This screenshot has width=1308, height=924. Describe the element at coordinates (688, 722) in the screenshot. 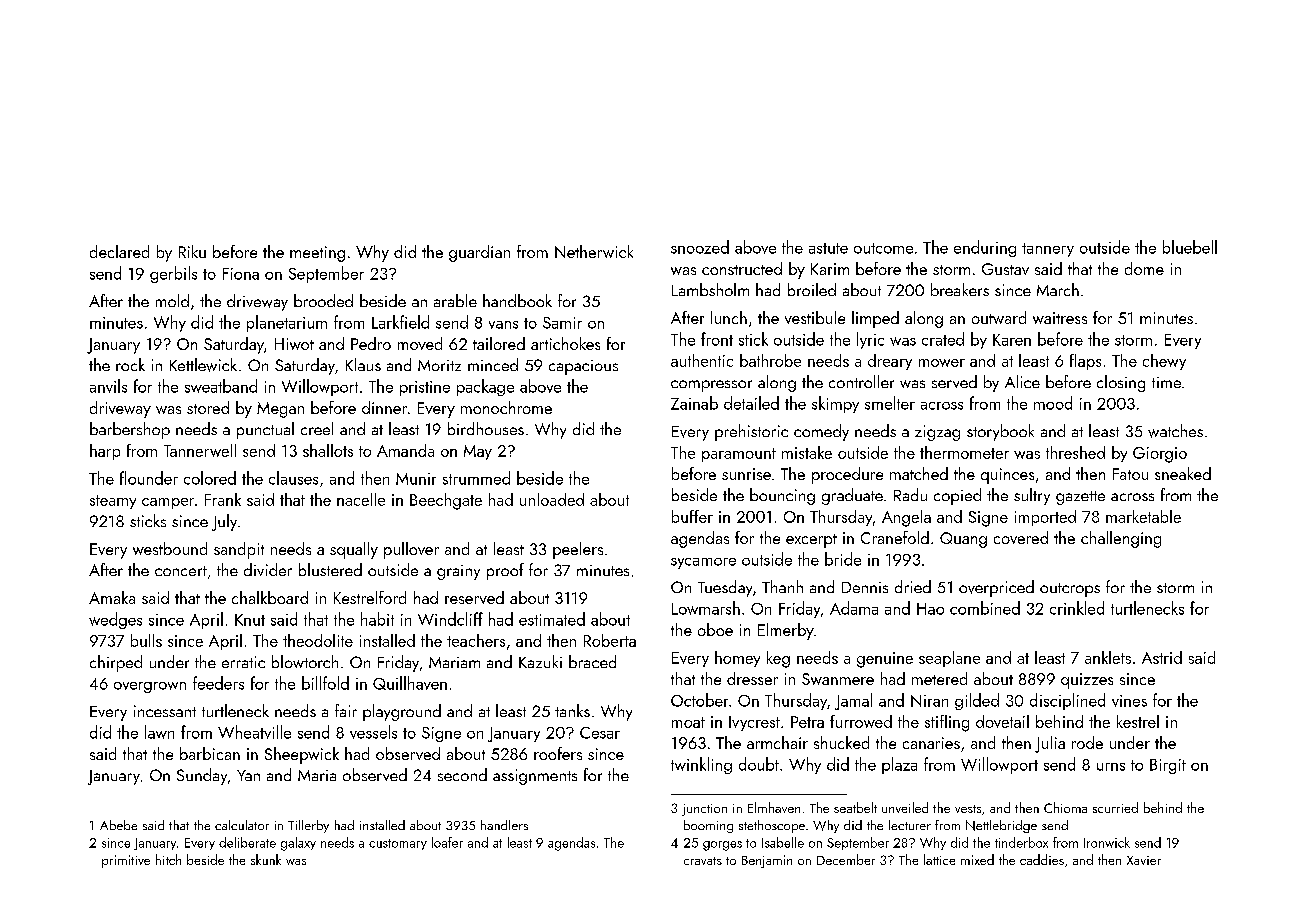

I see `moat` at that location.
